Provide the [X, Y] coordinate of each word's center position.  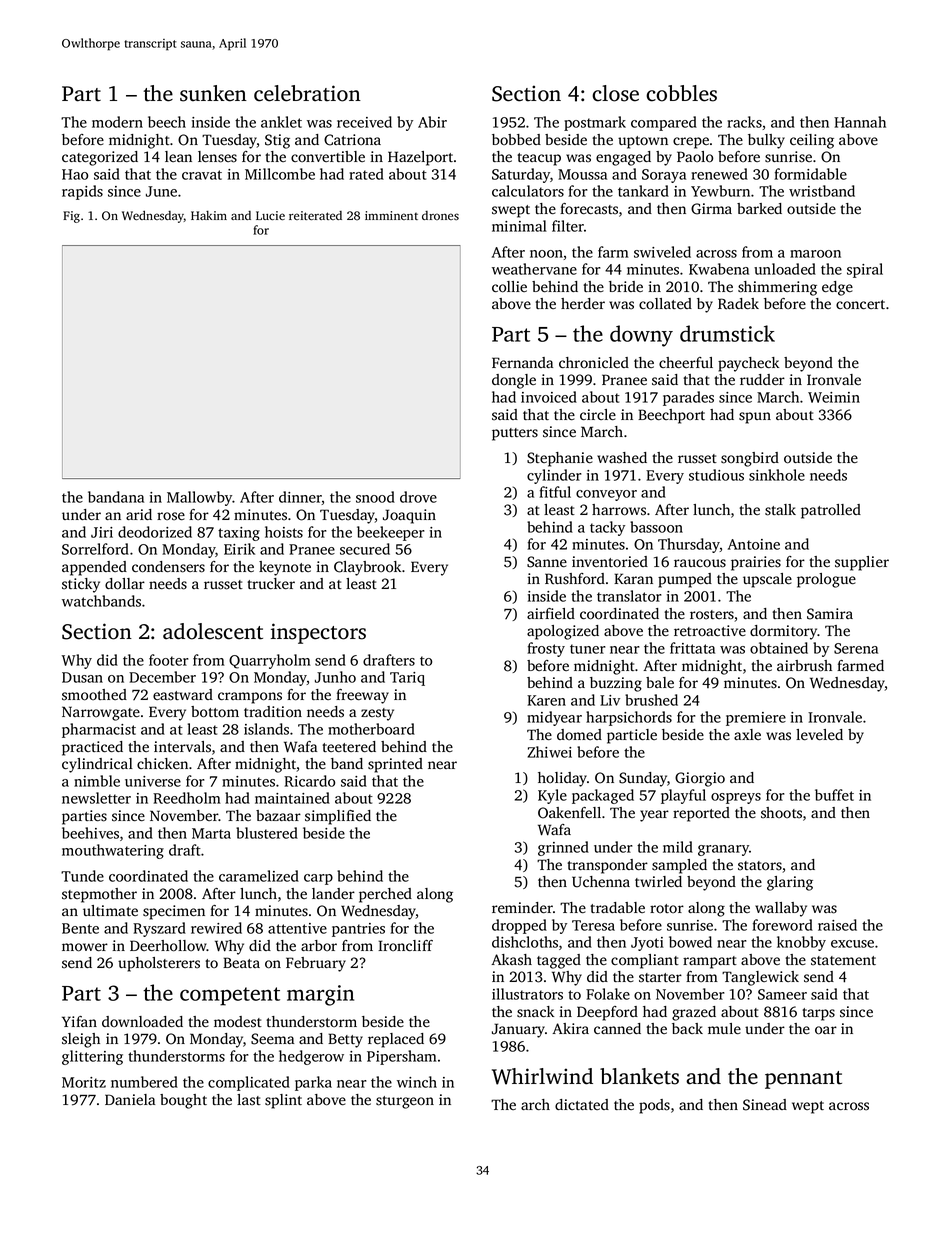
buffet [834, 795]
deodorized [155, 532]
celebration [307, 93]
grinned [563, 848]
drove [418, 497]
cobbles [681, 93]
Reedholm [187, 798]
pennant [803, 1080]
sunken [213, 93]
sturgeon [405, 1102]
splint [283, 1101]
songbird [750, 459]
